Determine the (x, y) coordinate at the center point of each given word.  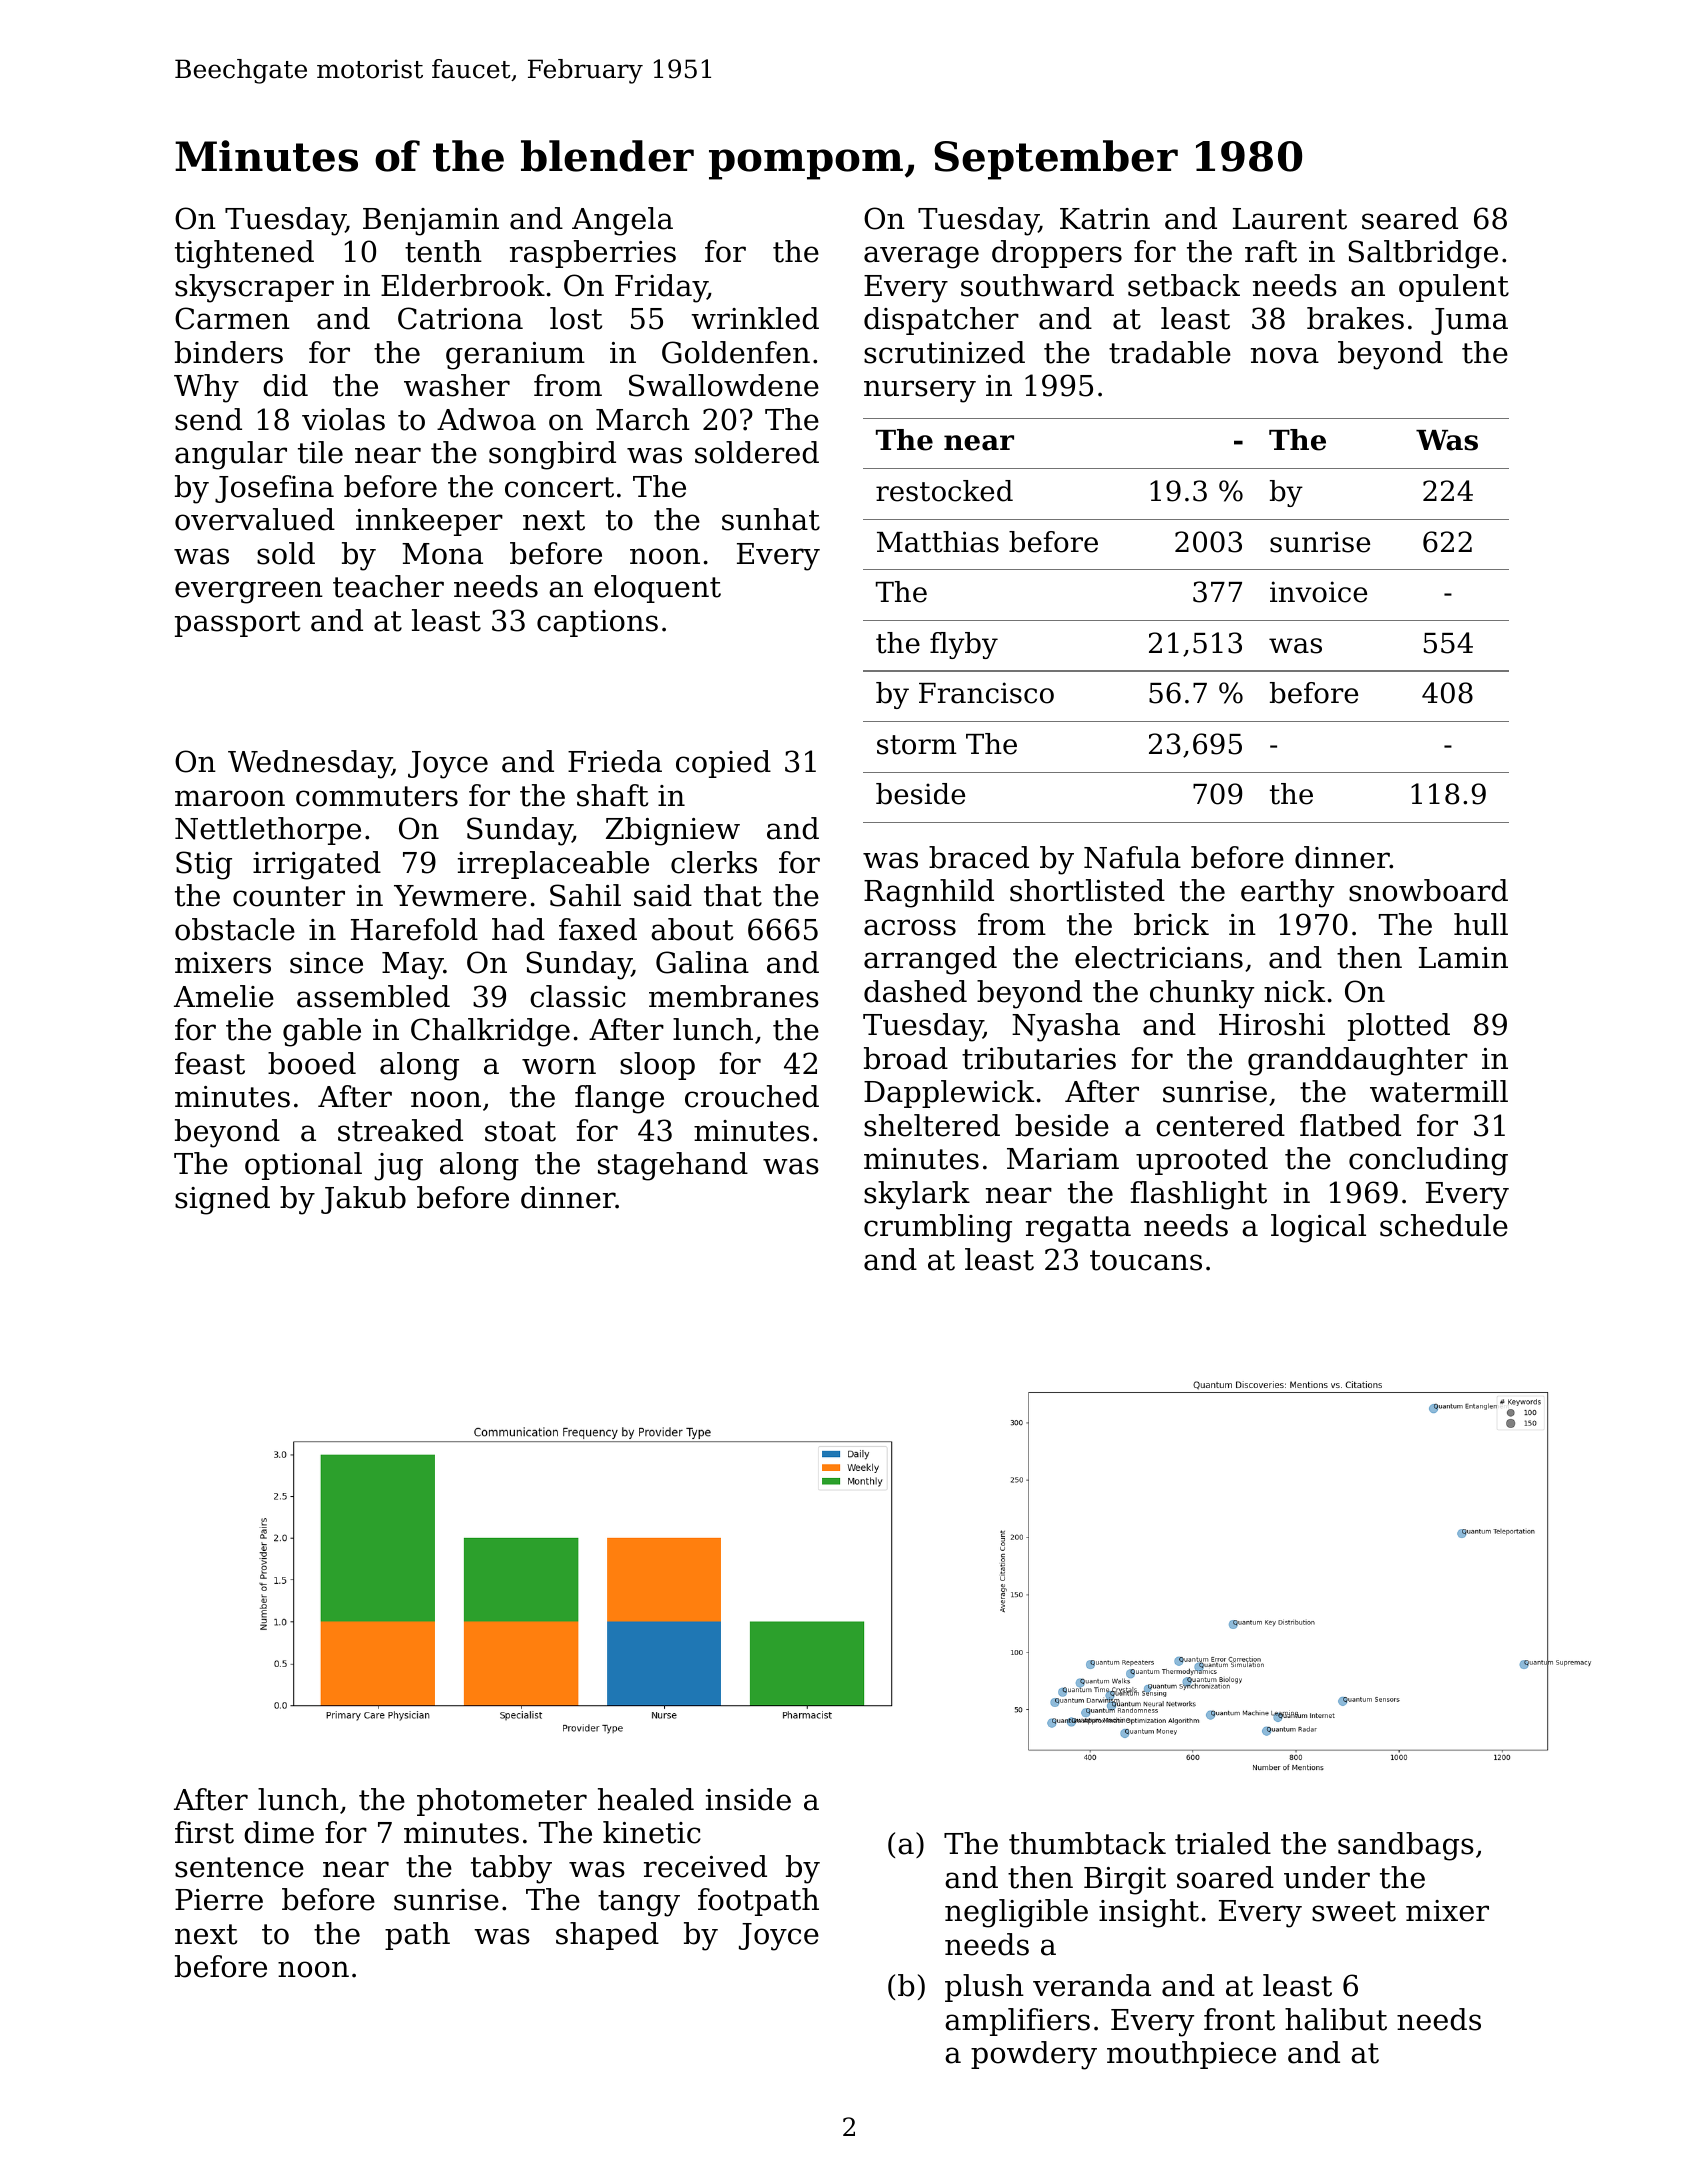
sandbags (1406, 1846)
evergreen (249, 592)
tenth (443, 251)
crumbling (938, 1228)
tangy (639, 1903)
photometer (502, 1802)
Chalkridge (490, 1032)
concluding (1428, 1161)
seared (1410, 218)
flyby (964, 645)
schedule (1444, 1225)
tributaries (1039, 1058)
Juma (1469, 321)
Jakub (363, 1200)
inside (748, 1799)
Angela (622, 221)
